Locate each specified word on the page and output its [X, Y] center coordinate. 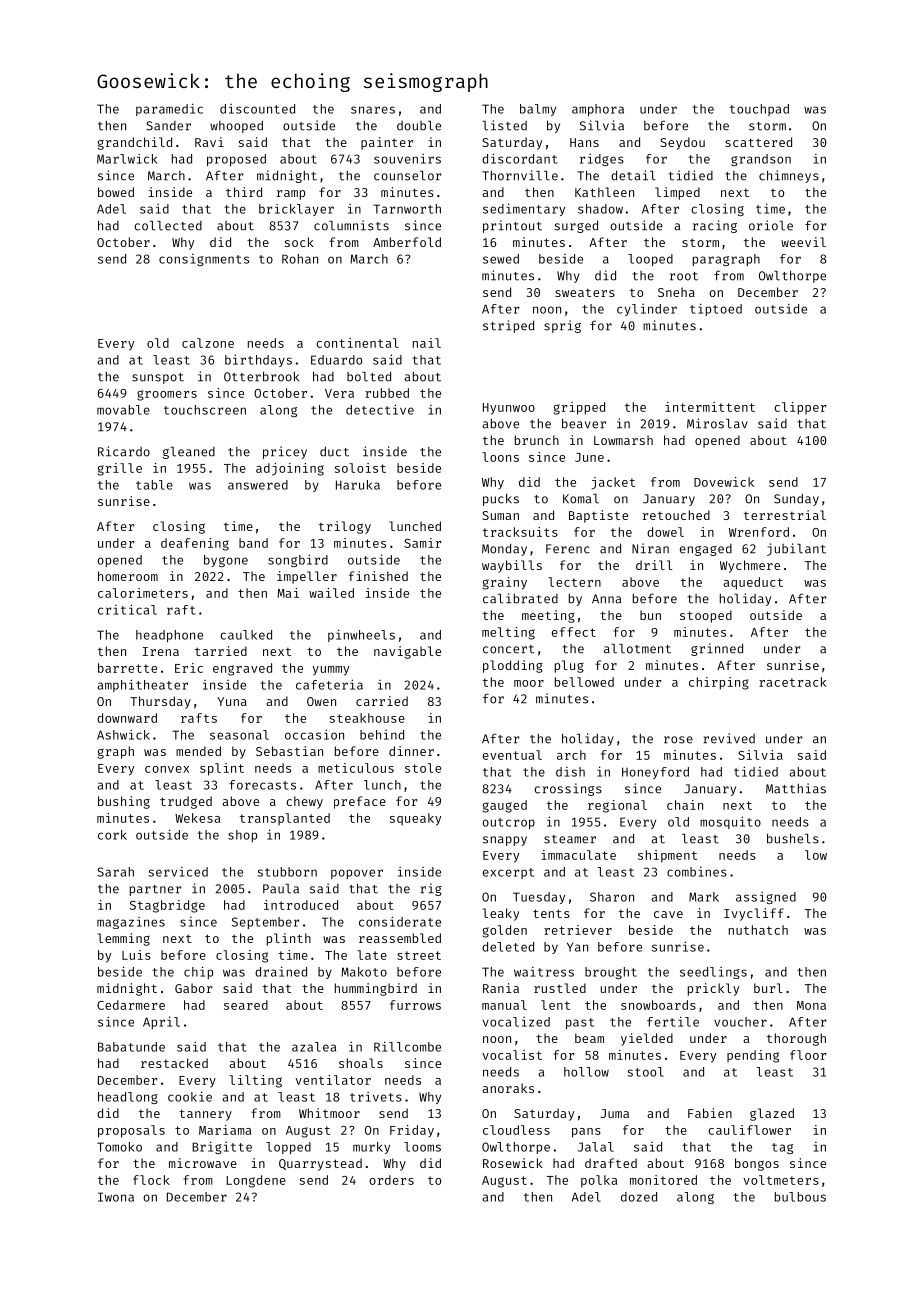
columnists [351, 225]
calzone [208, 343]
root [684, 276]
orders [391, 1180]
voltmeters [781, 1180]
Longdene [256, 1181]
